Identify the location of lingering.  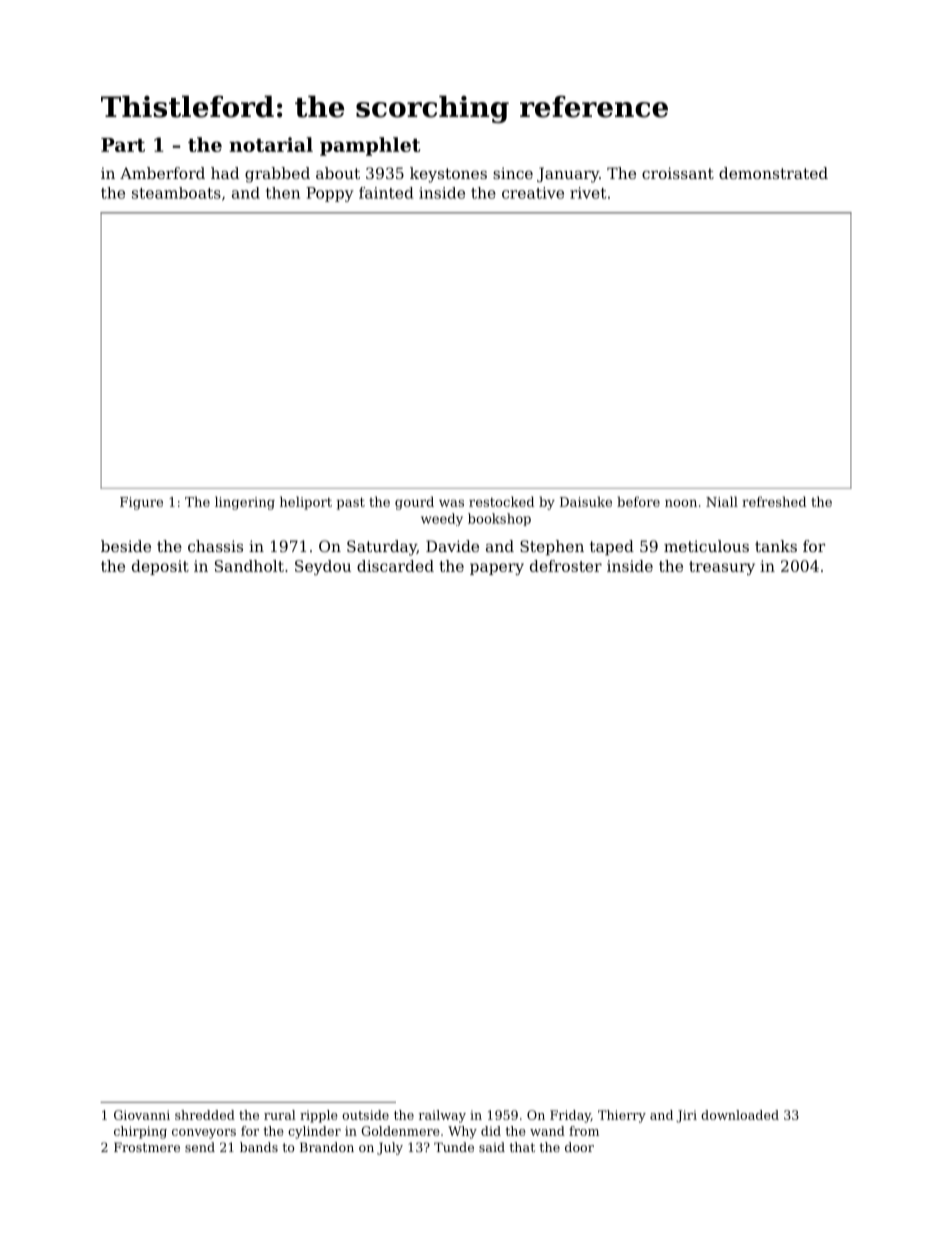
(245, 503).
